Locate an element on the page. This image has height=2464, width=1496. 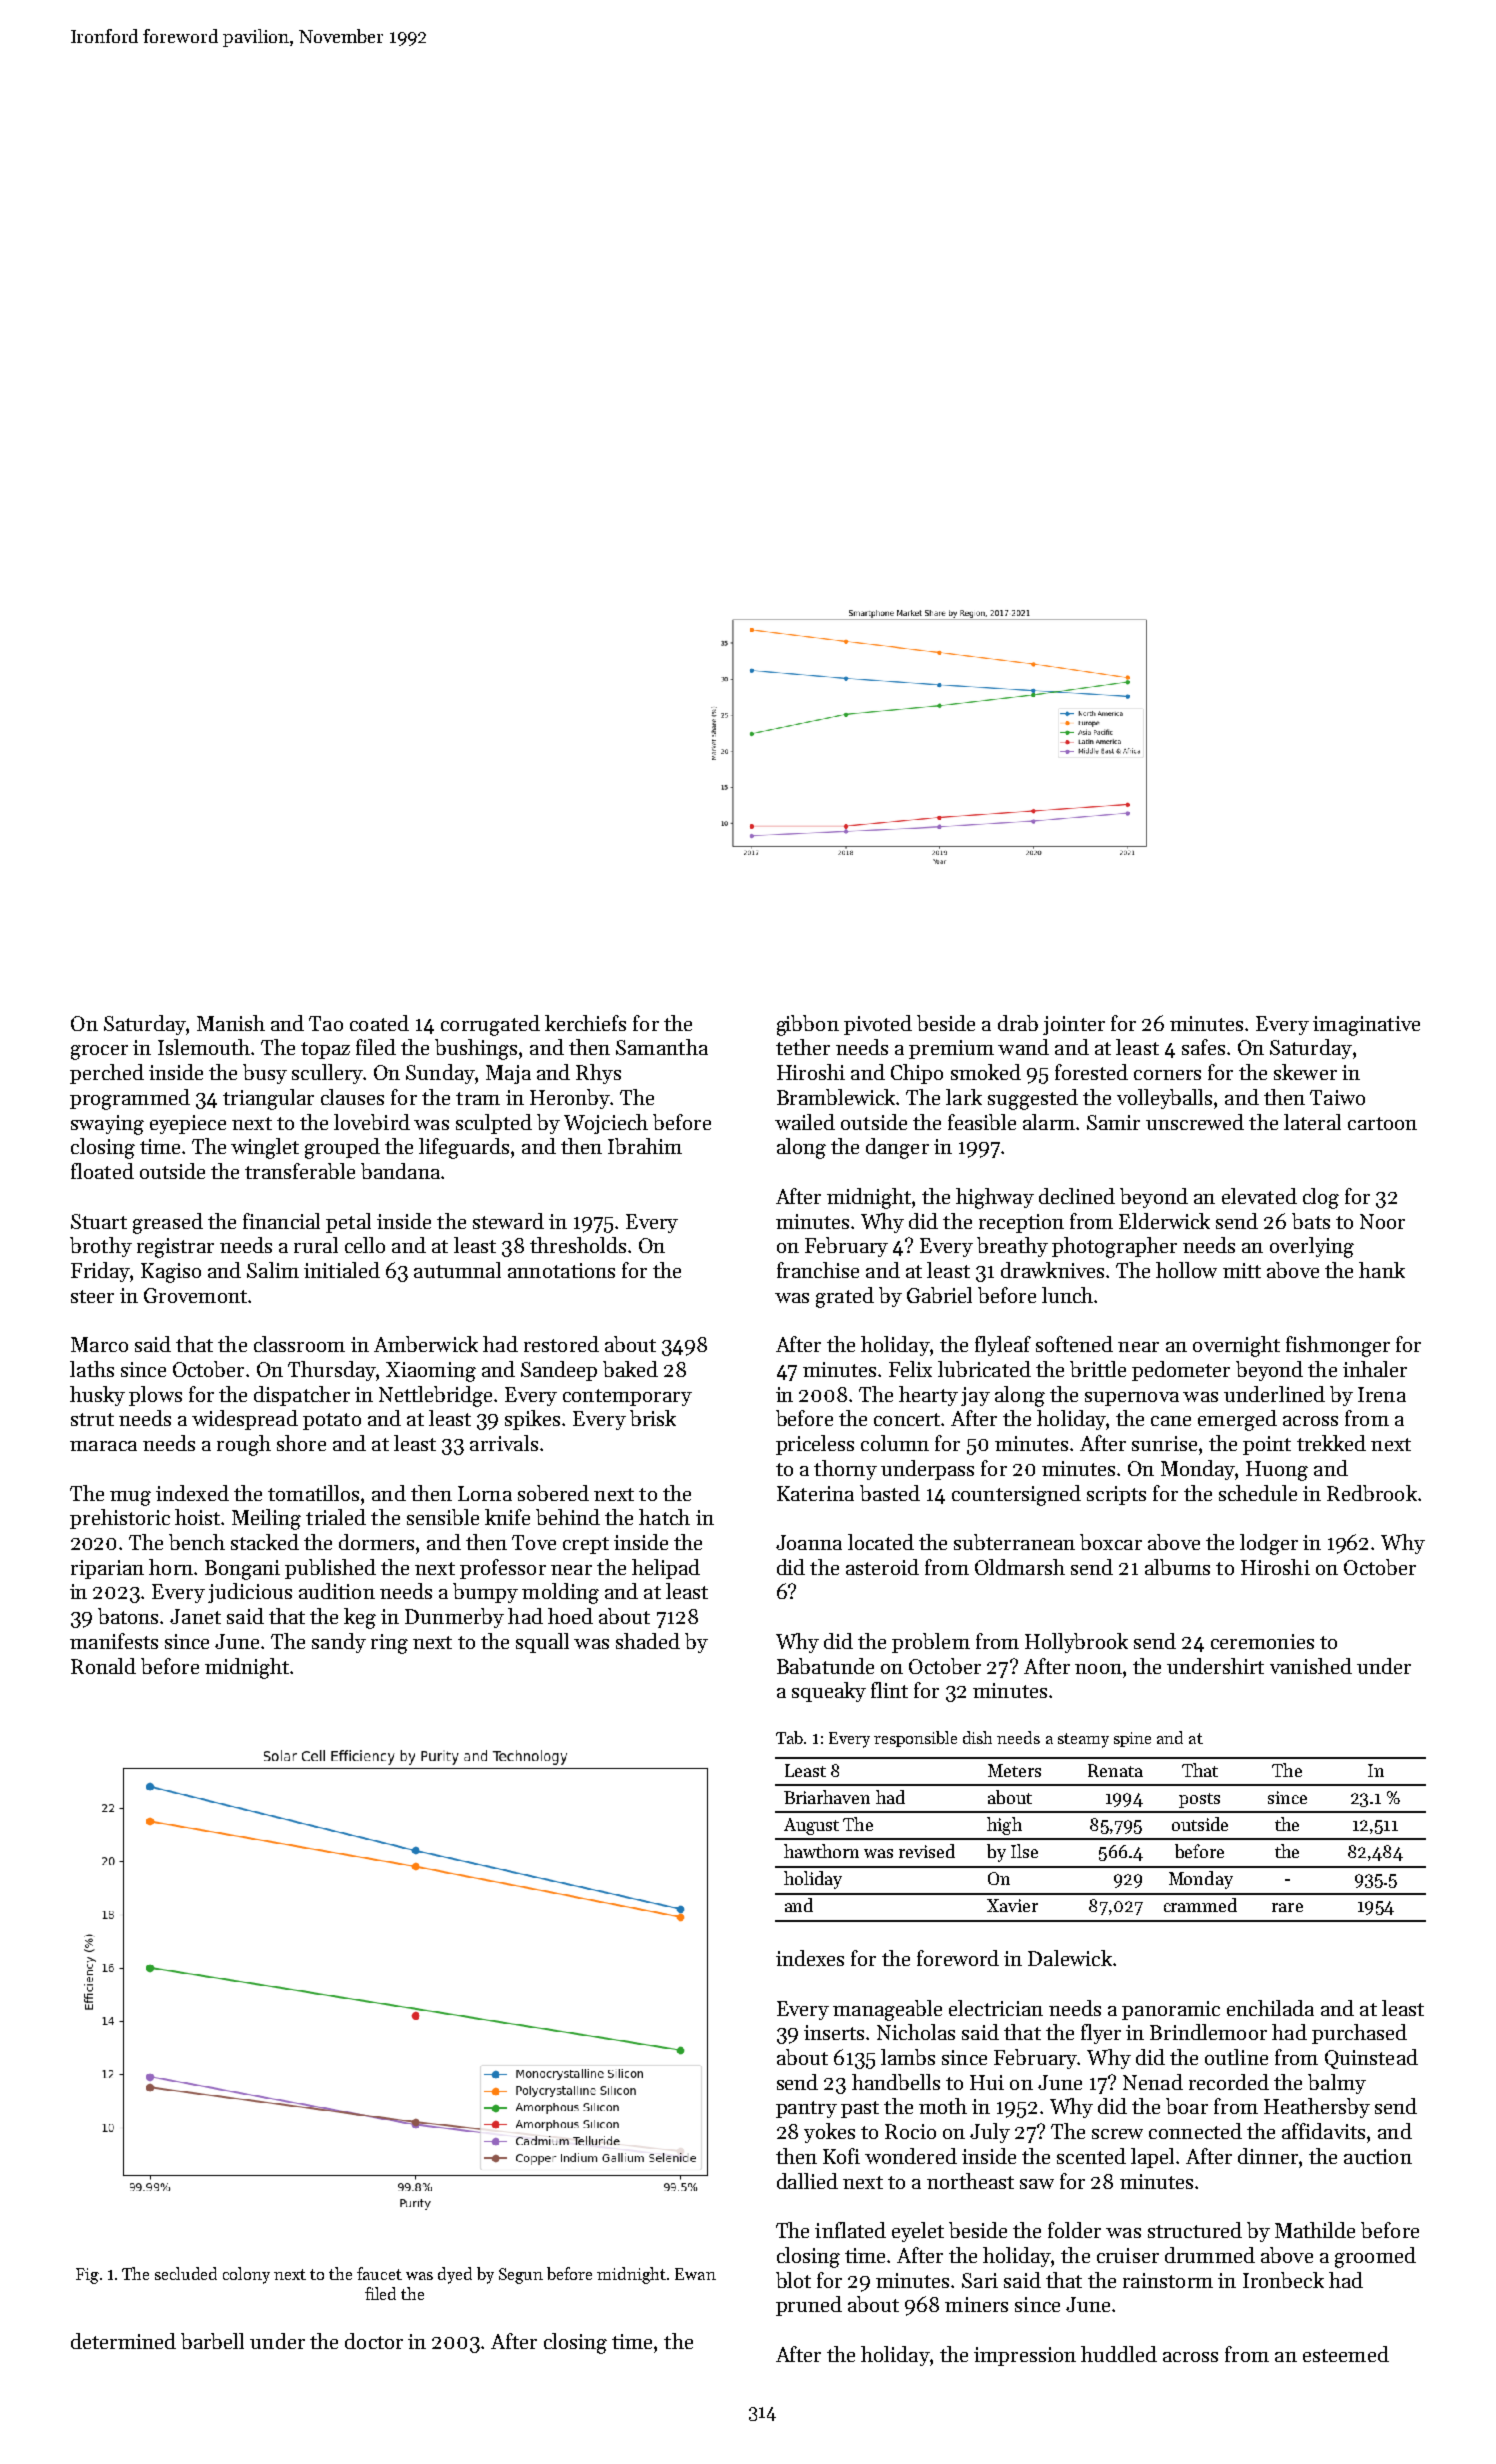
riparian is located at coordinates (107, 1569).
